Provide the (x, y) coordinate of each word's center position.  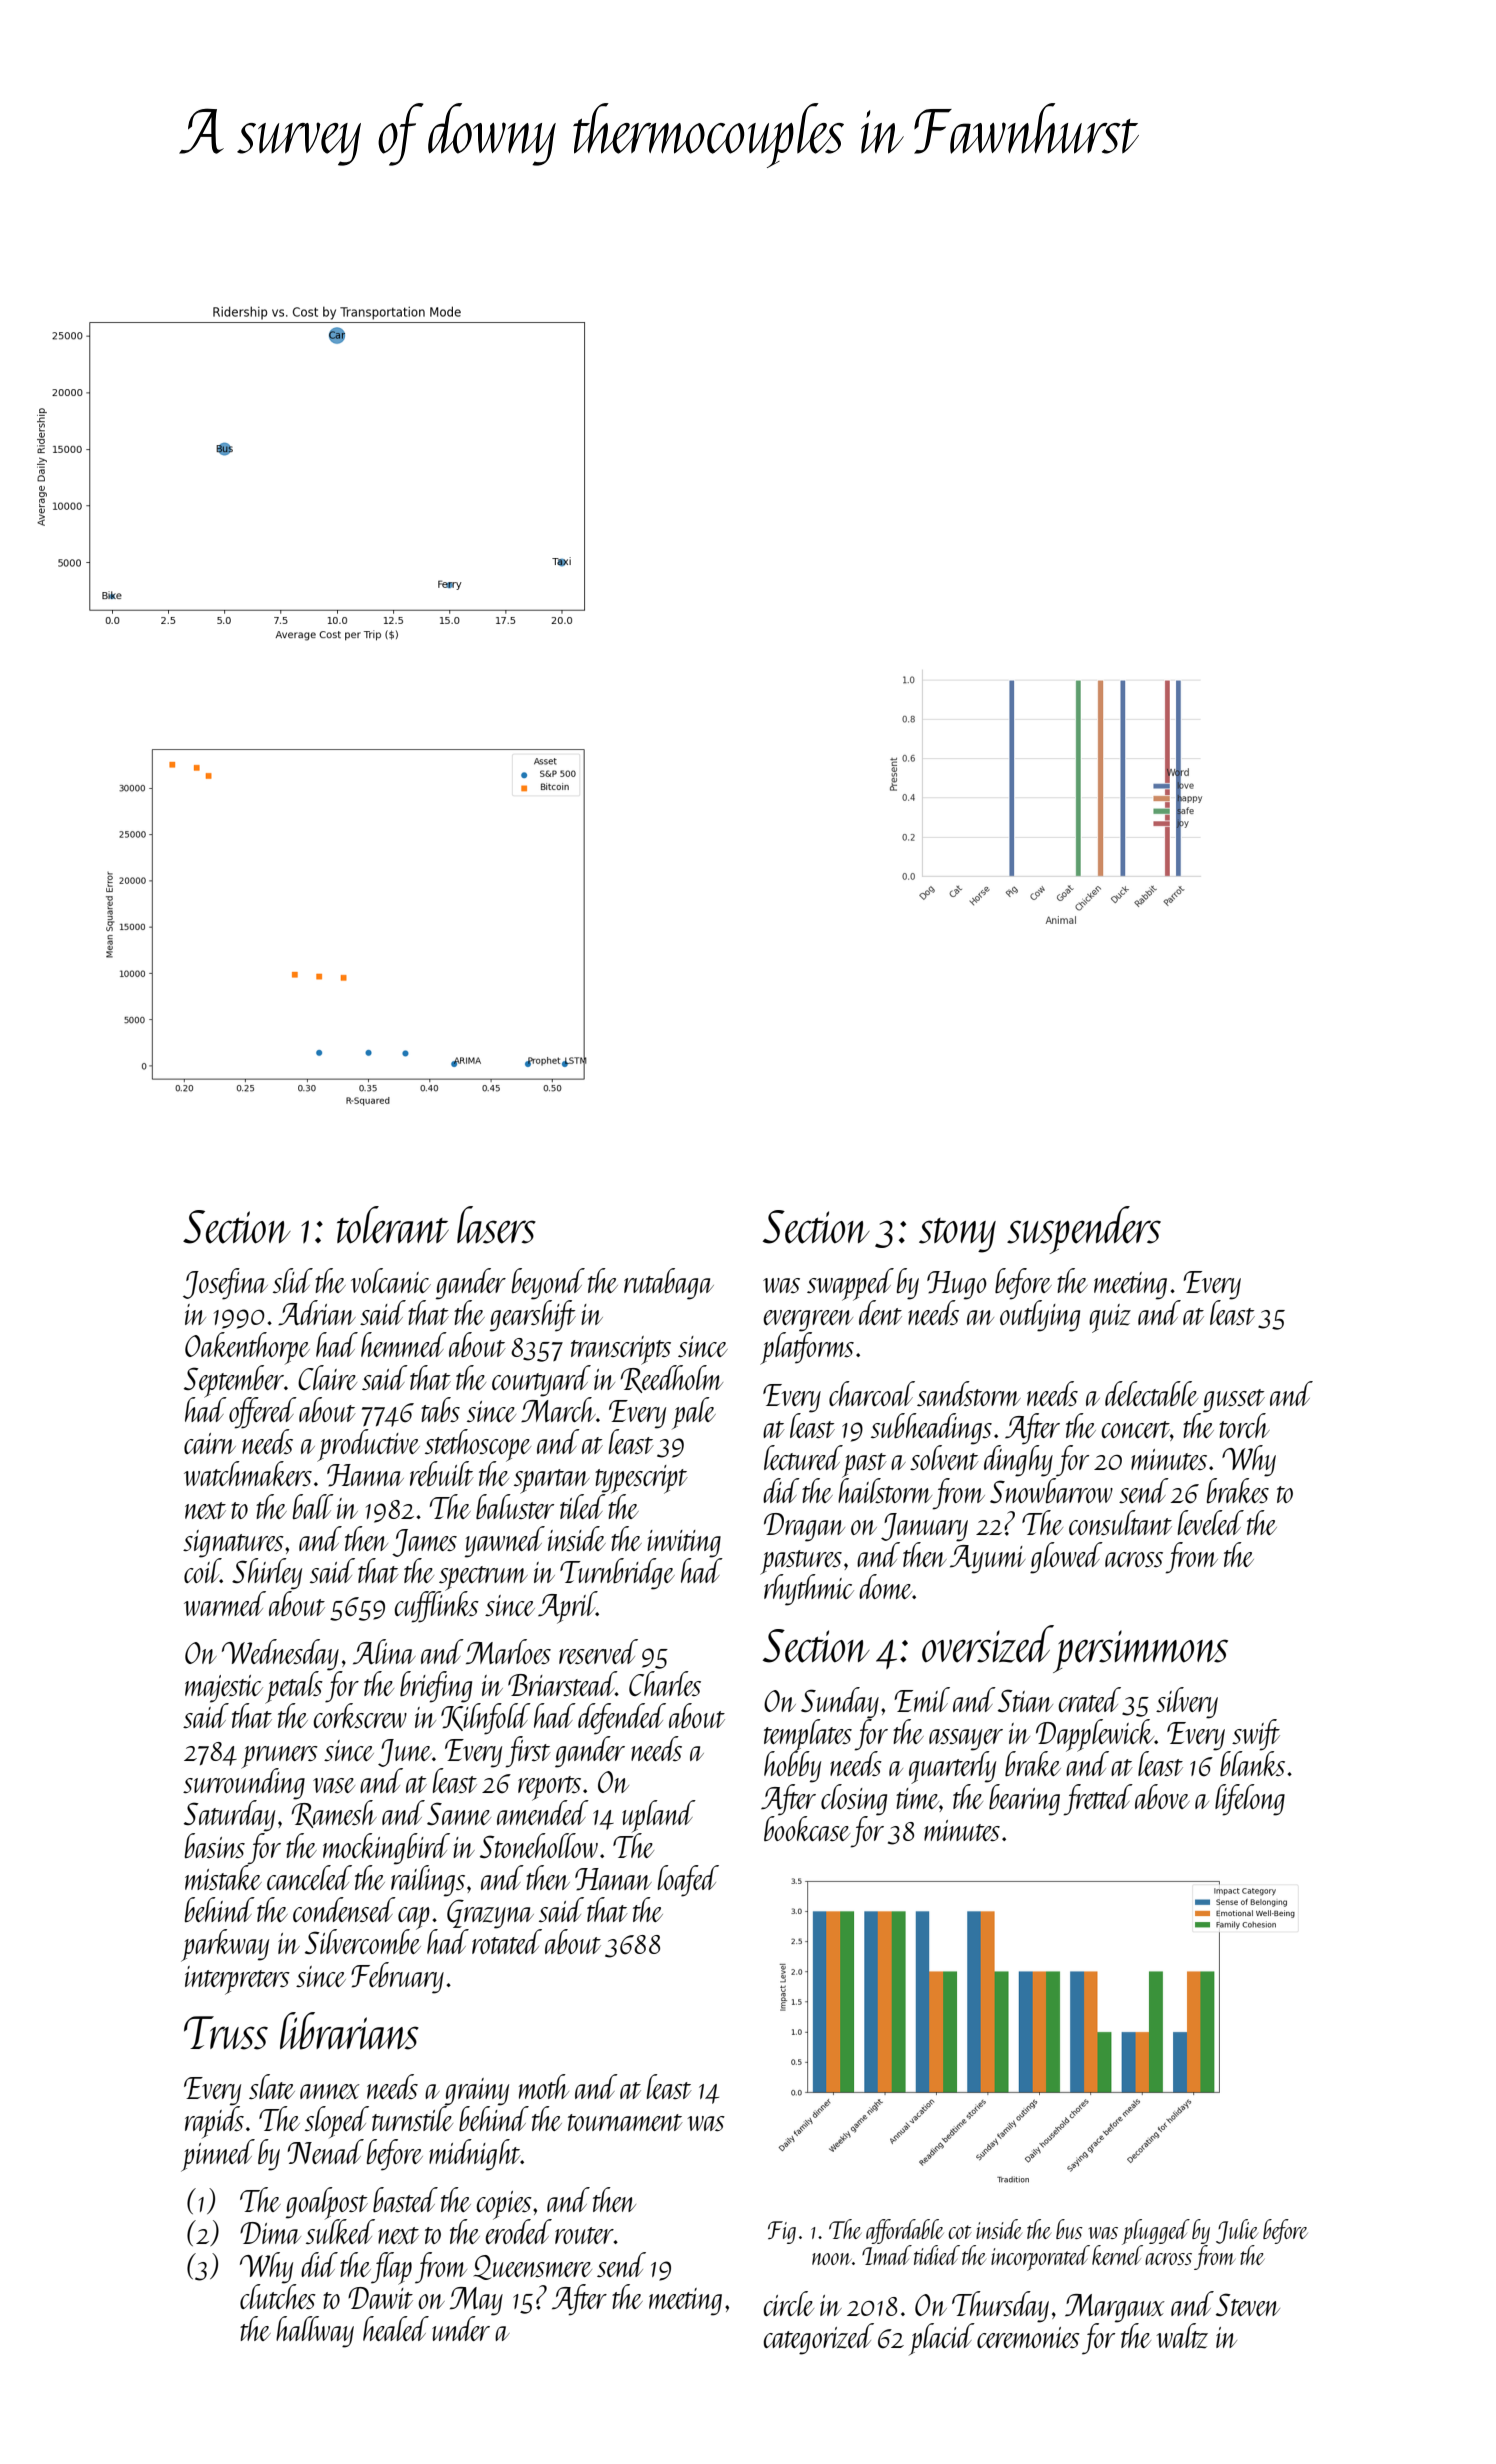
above (1162, 1796)
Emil (922, 1699)
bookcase (807, 1828)
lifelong (1250, 1800)
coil (202, 1570)
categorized (819, 2339)
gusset (1234, 1401)
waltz (1182, 2336)
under (461, 2328)
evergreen (808, 1321)
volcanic (391, 1280)
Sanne (459, 1813)
